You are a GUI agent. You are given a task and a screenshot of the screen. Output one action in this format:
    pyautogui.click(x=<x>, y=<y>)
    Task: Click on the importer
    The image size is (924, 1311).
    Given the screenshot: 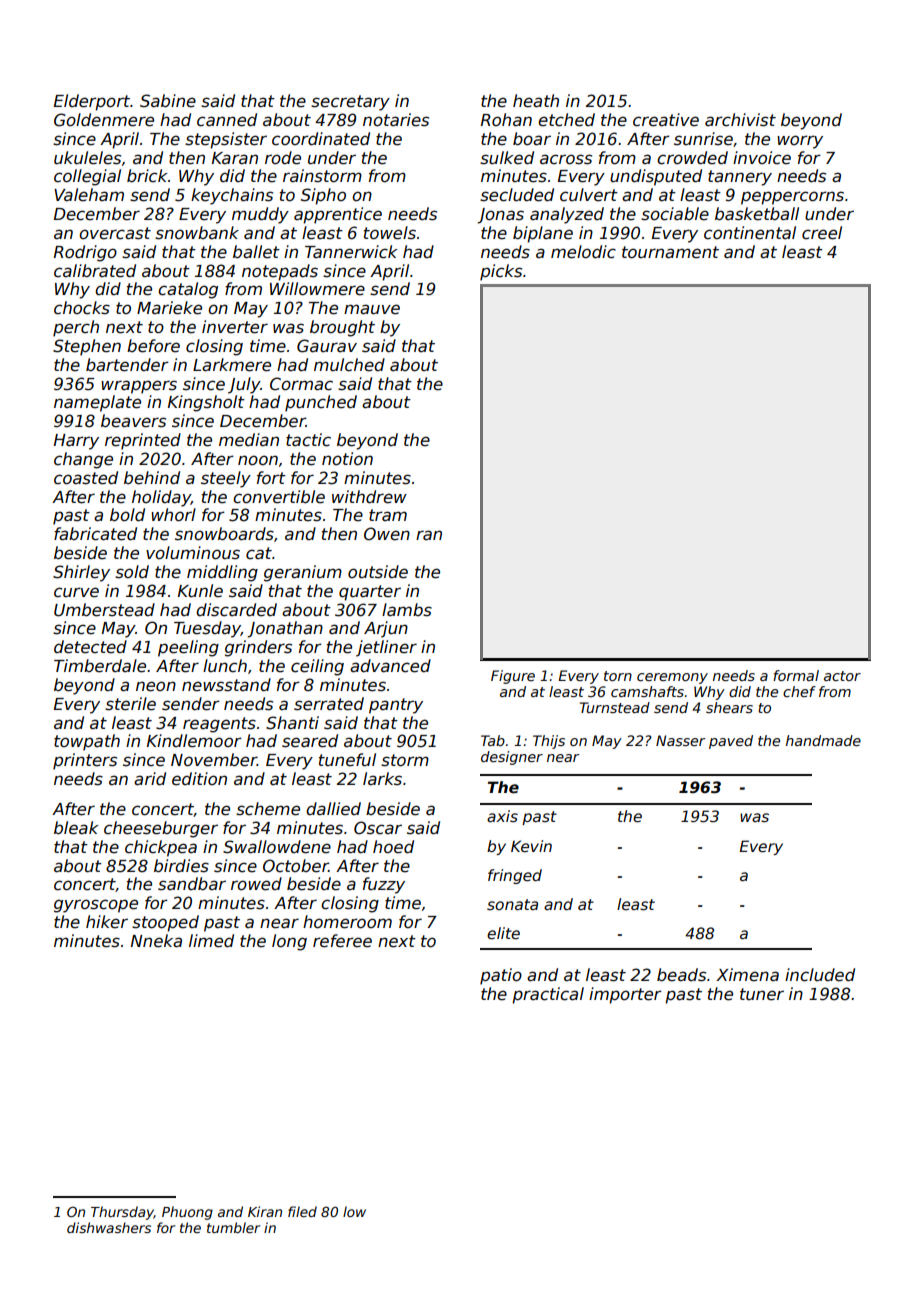 What is the action you would take?
    pyautogui.click(x=625, y=995)
